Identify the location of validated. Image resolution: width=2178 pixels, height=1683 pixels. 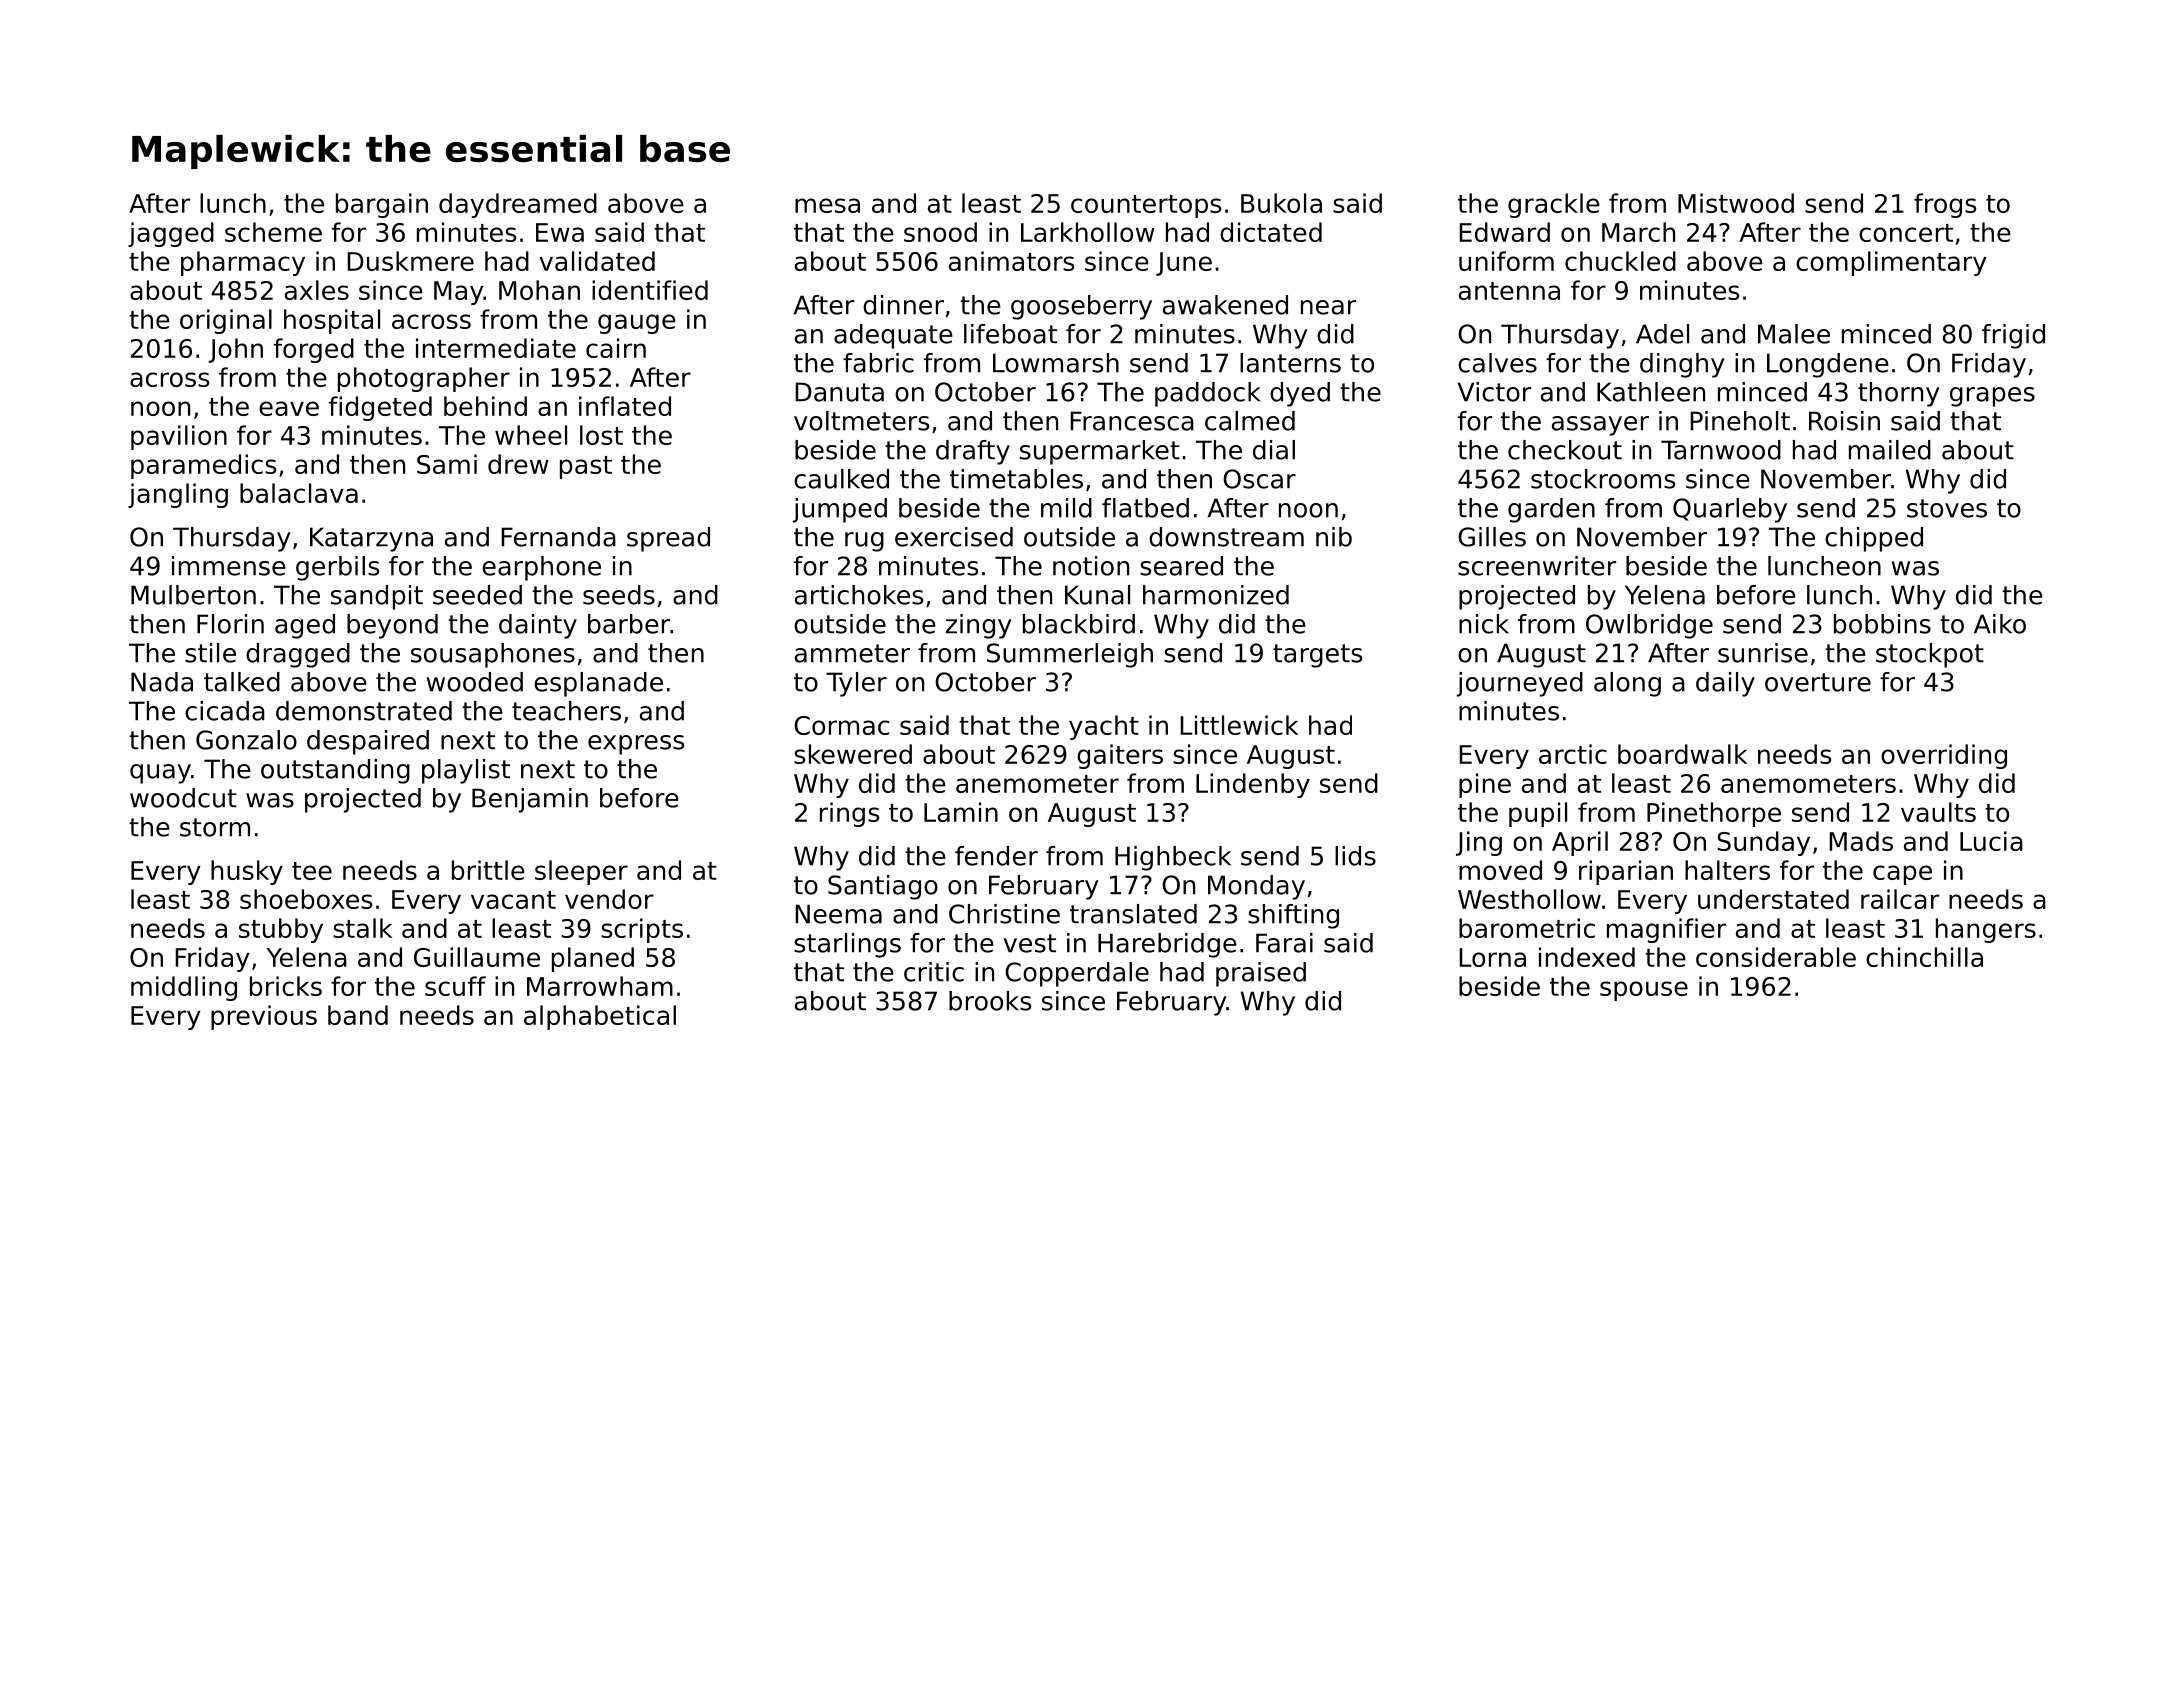
(597, 261).
